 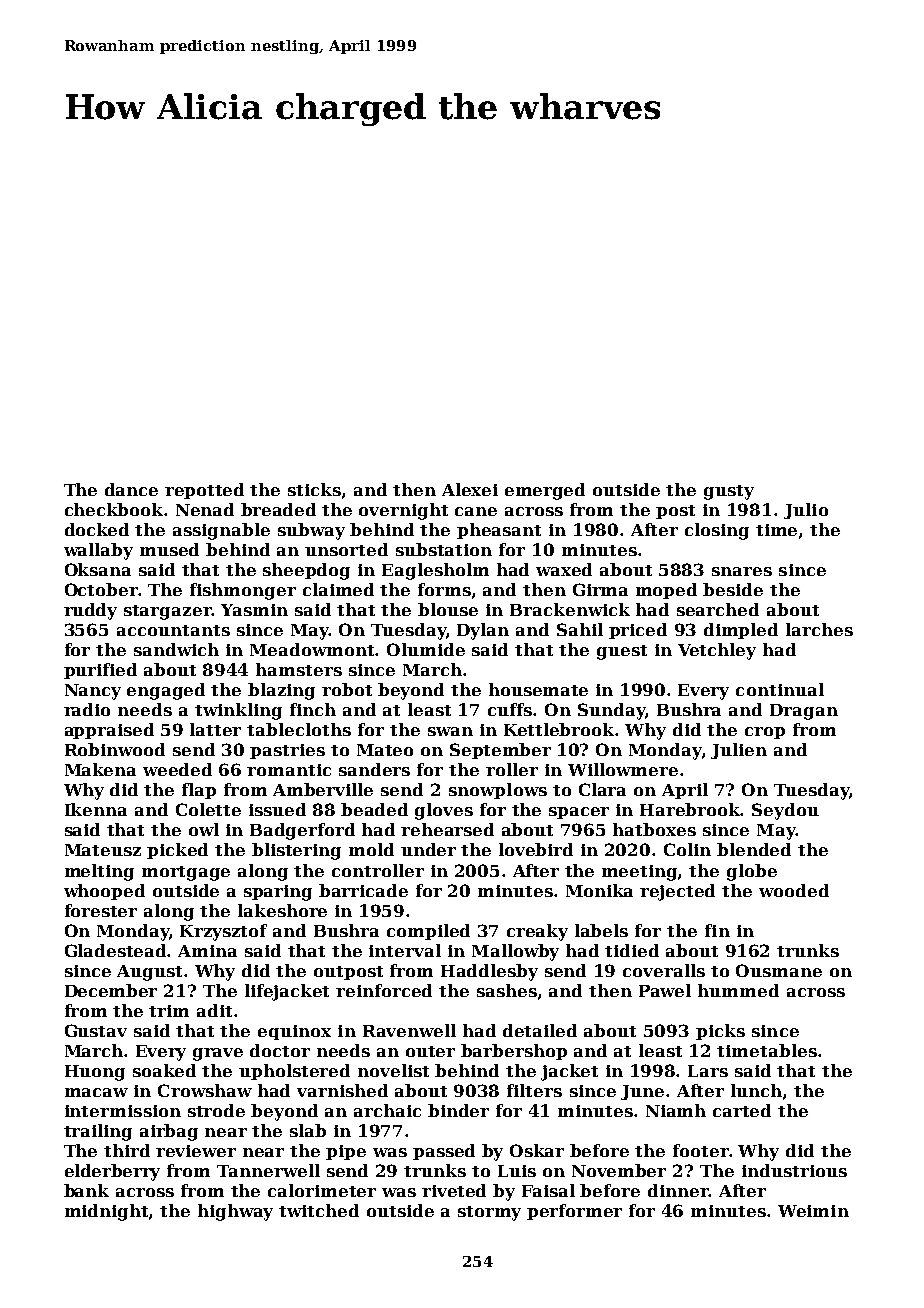 What do you see at coordinates (346, 549) in the image?
I see `unsorted` at bounding box center [346, 549].
